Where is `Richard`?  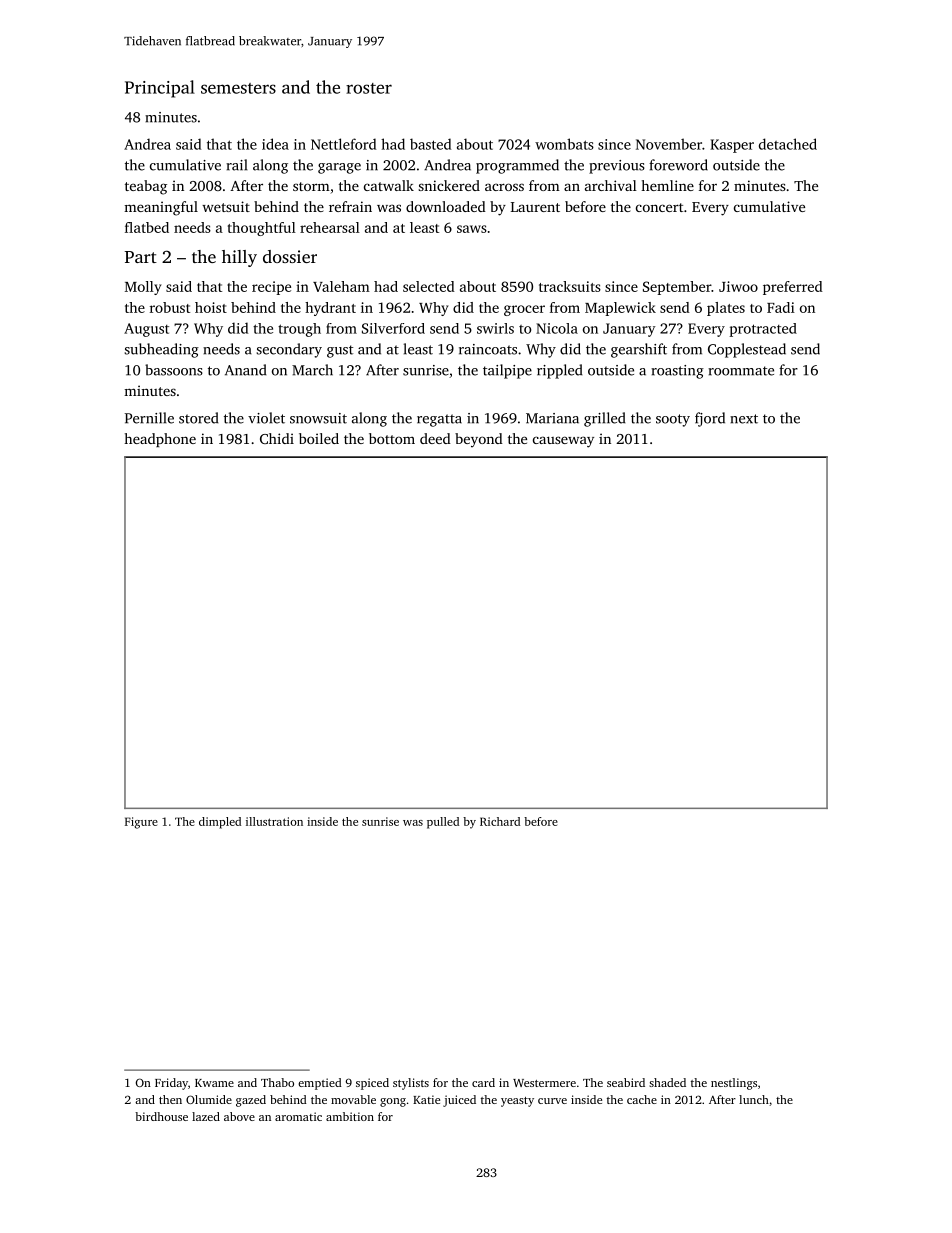
Richard is located at coordinates (500, 821).
